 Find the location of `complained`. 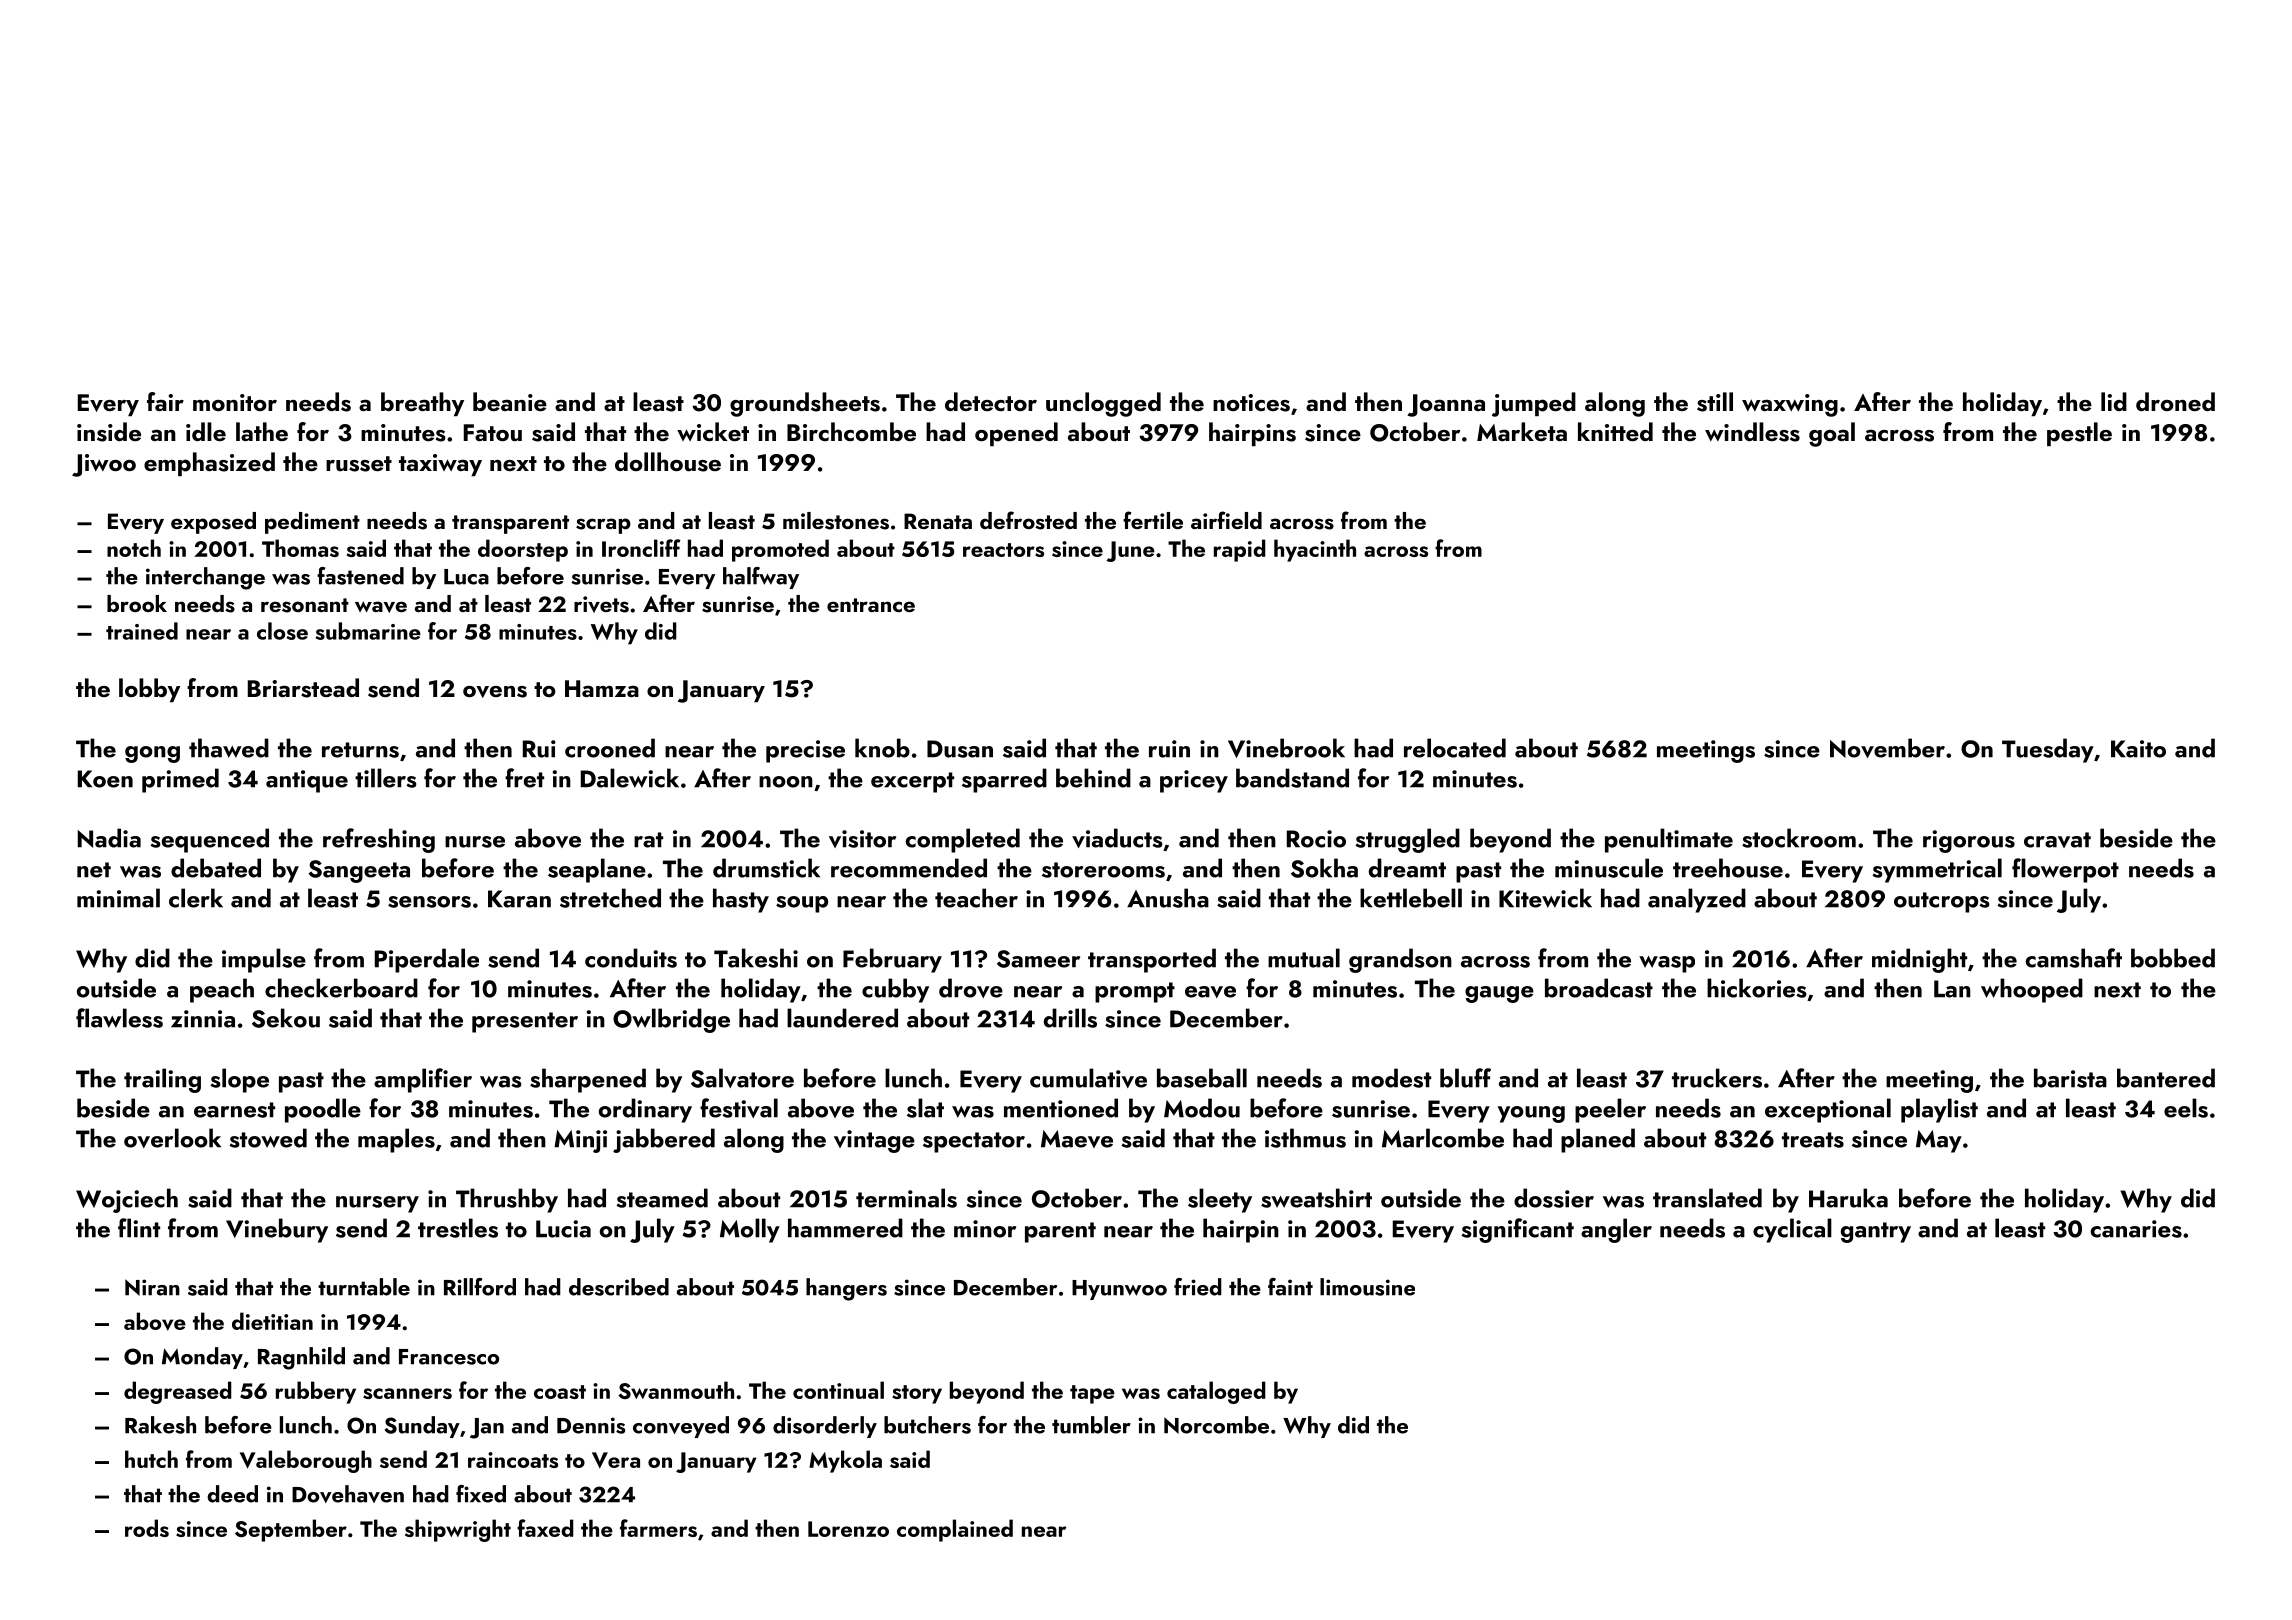

complained is located at coordinates (955, 1530).
